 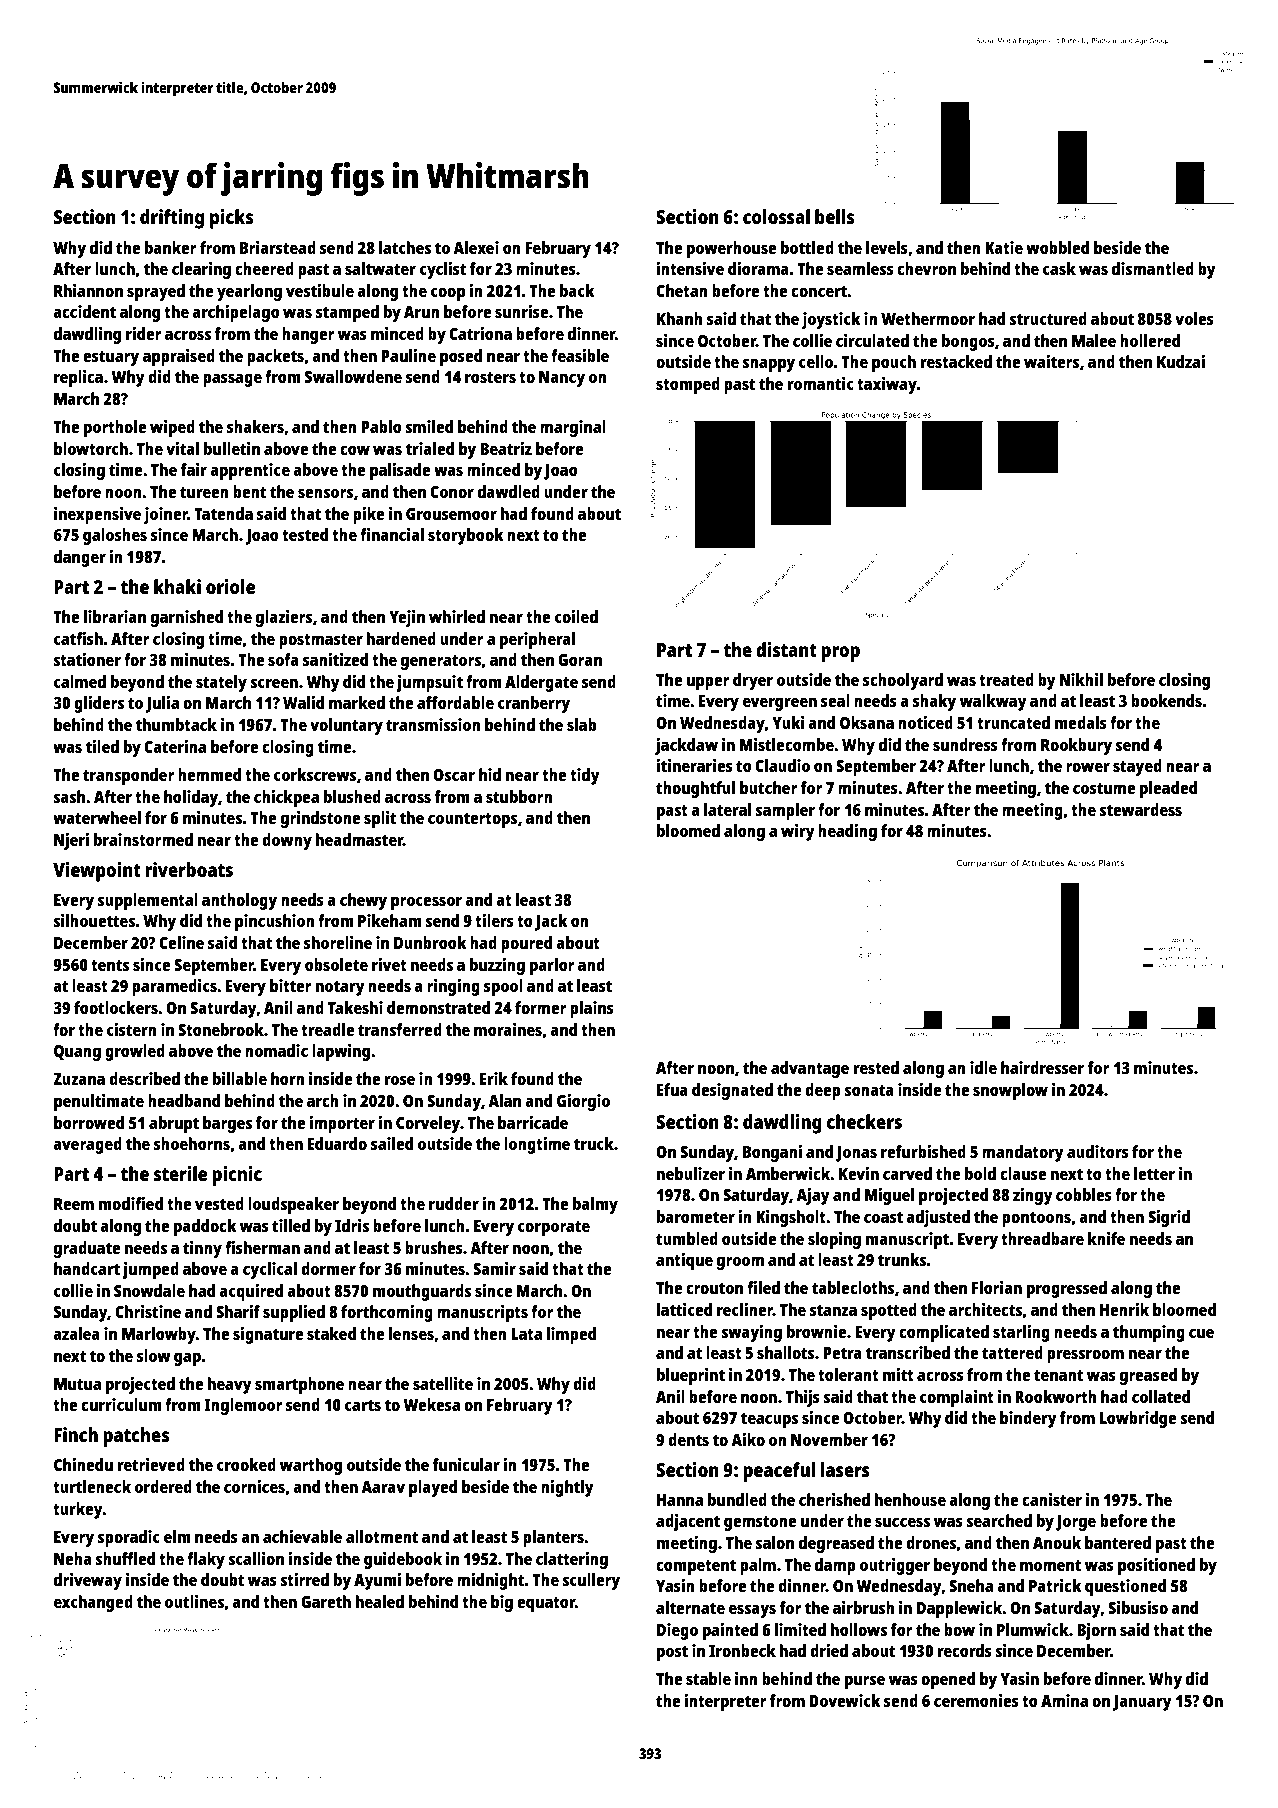 What do you see at coordinates (494, 1268) in the document?
I see `Samir` at bounding box center [494, 1268].
